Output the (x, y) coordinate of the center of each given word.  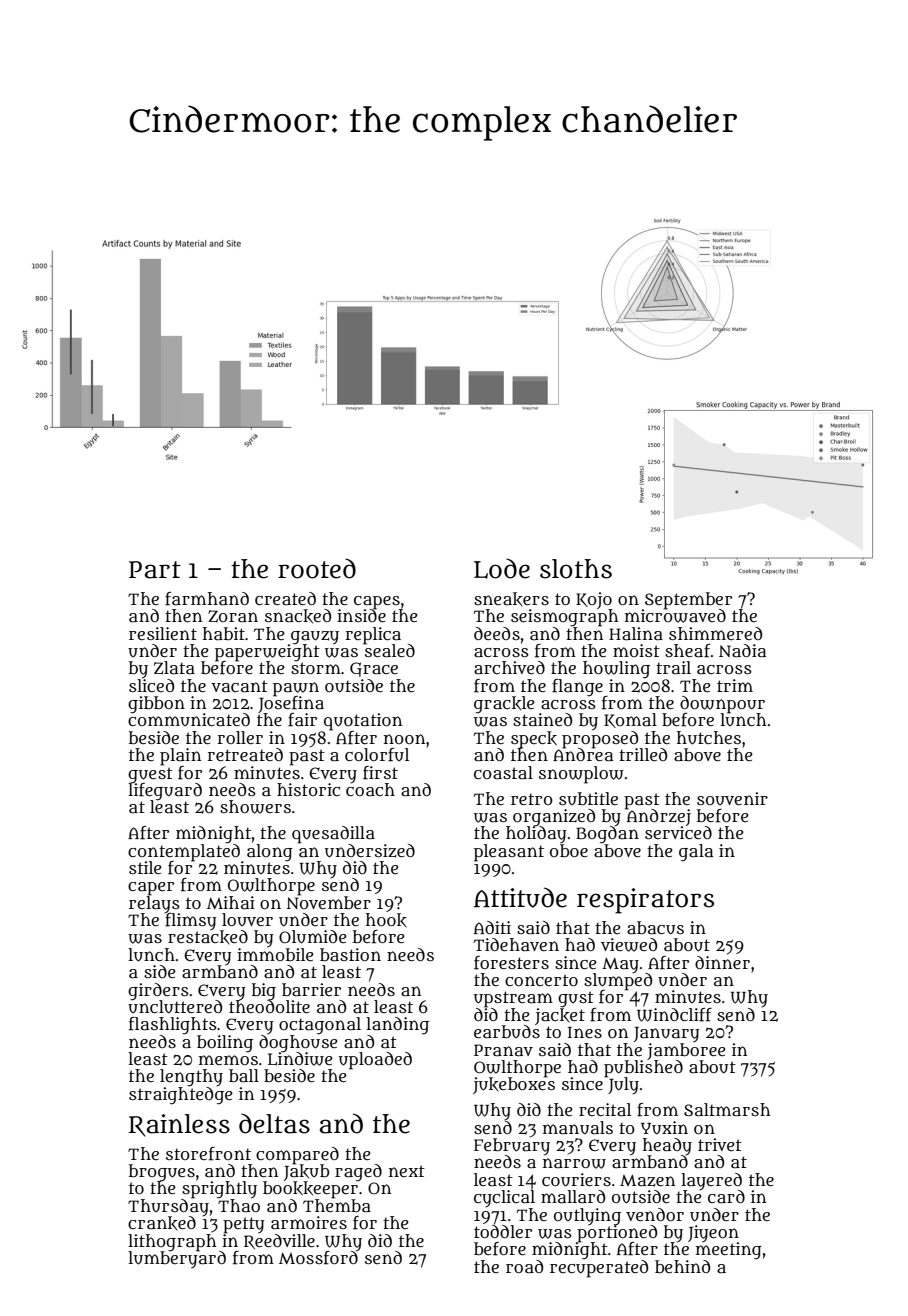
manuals (578, 1128)
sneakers (511, 599)
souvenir (732, 798)
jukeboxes (514, 1085)
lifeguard (165, 791)
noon (404, 739)
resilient (163, 633)
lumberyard (177, 1260)
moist (636, 650)
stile (145, 867)
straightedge (181, 1096)
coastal (503, 772)
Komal (630, 720)
